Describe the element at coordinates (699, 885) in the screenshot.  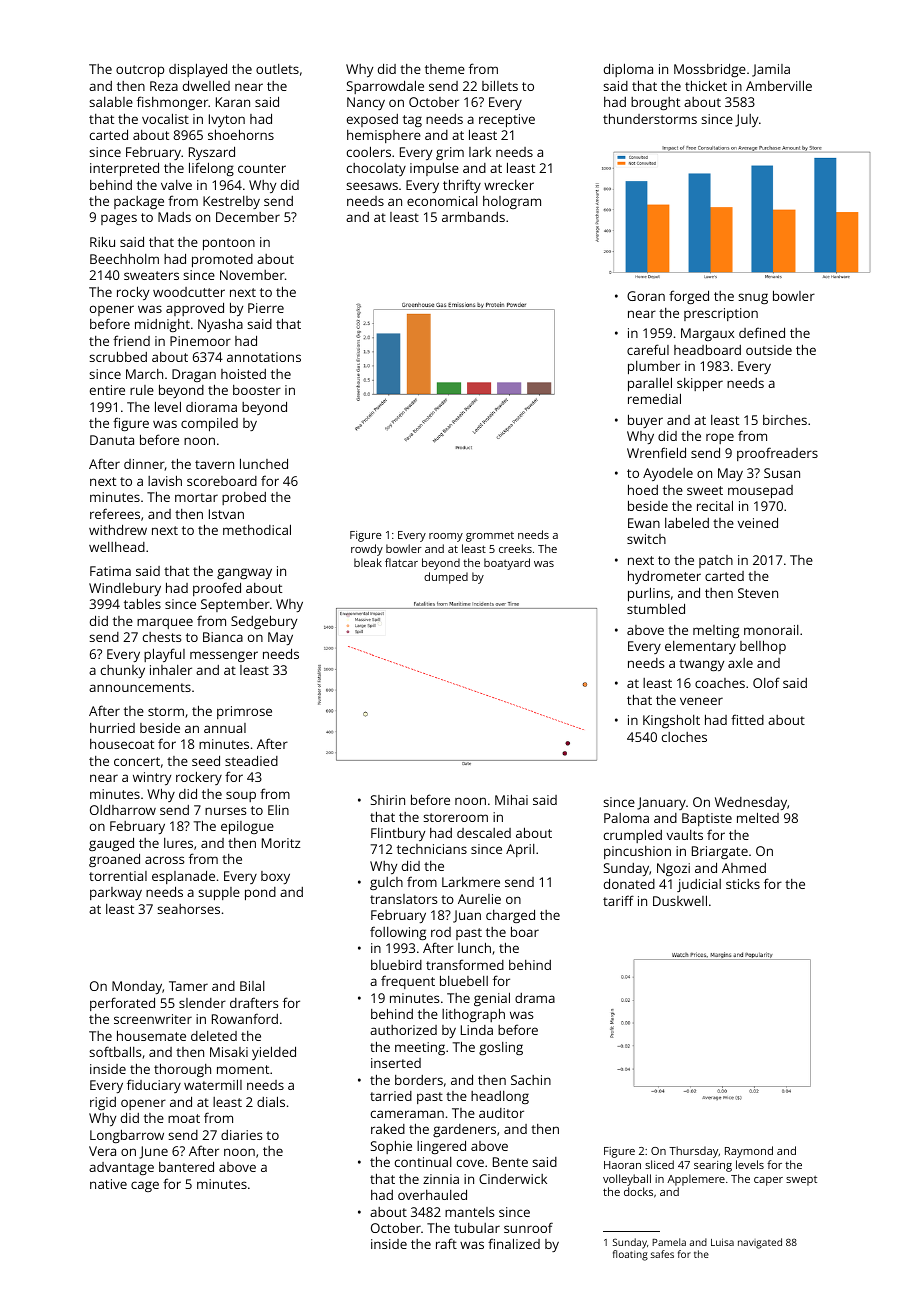
I see `judicial` at that location.
